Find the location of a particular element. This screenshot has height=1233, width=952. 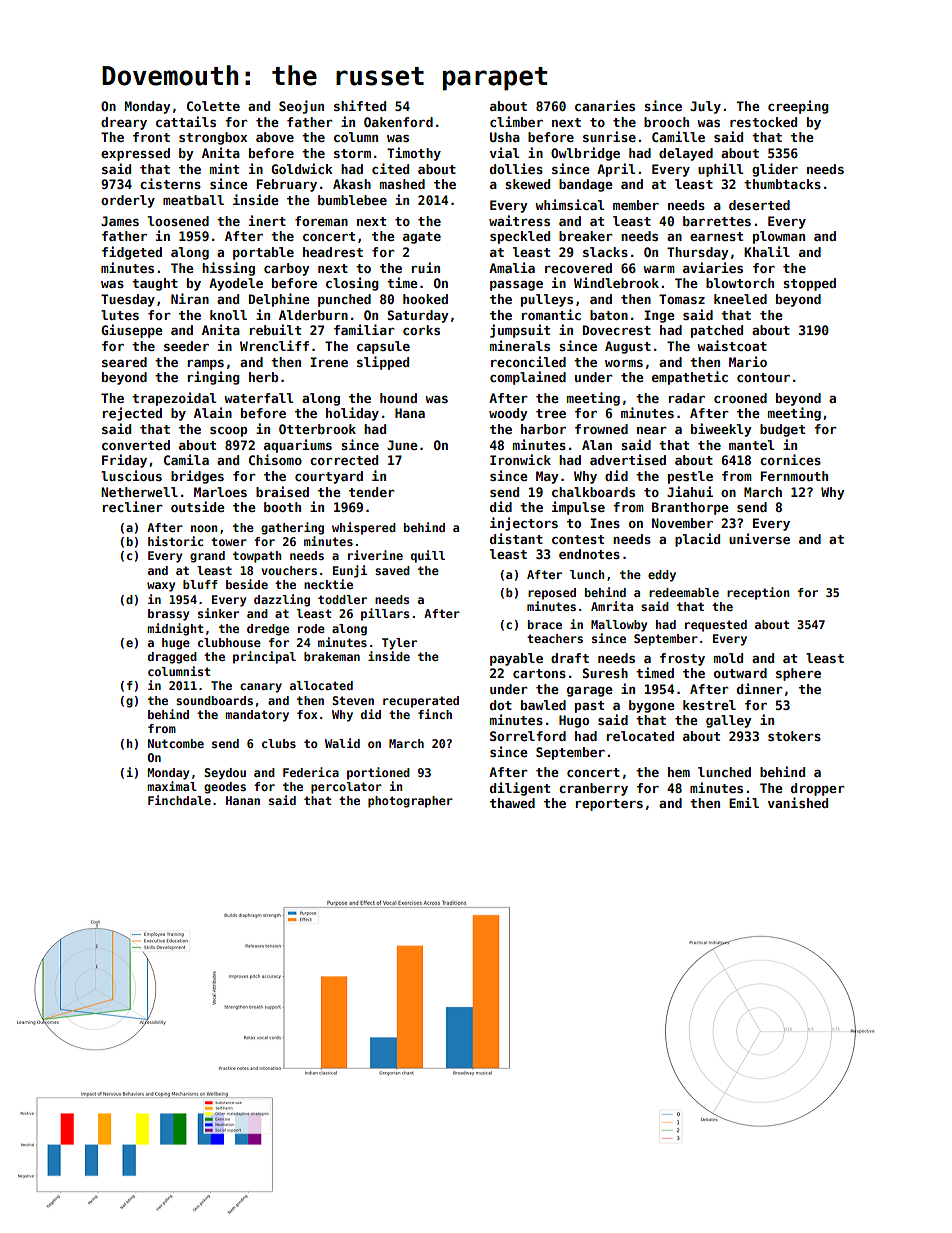

empathetic is located at coordinates (690, 378).
